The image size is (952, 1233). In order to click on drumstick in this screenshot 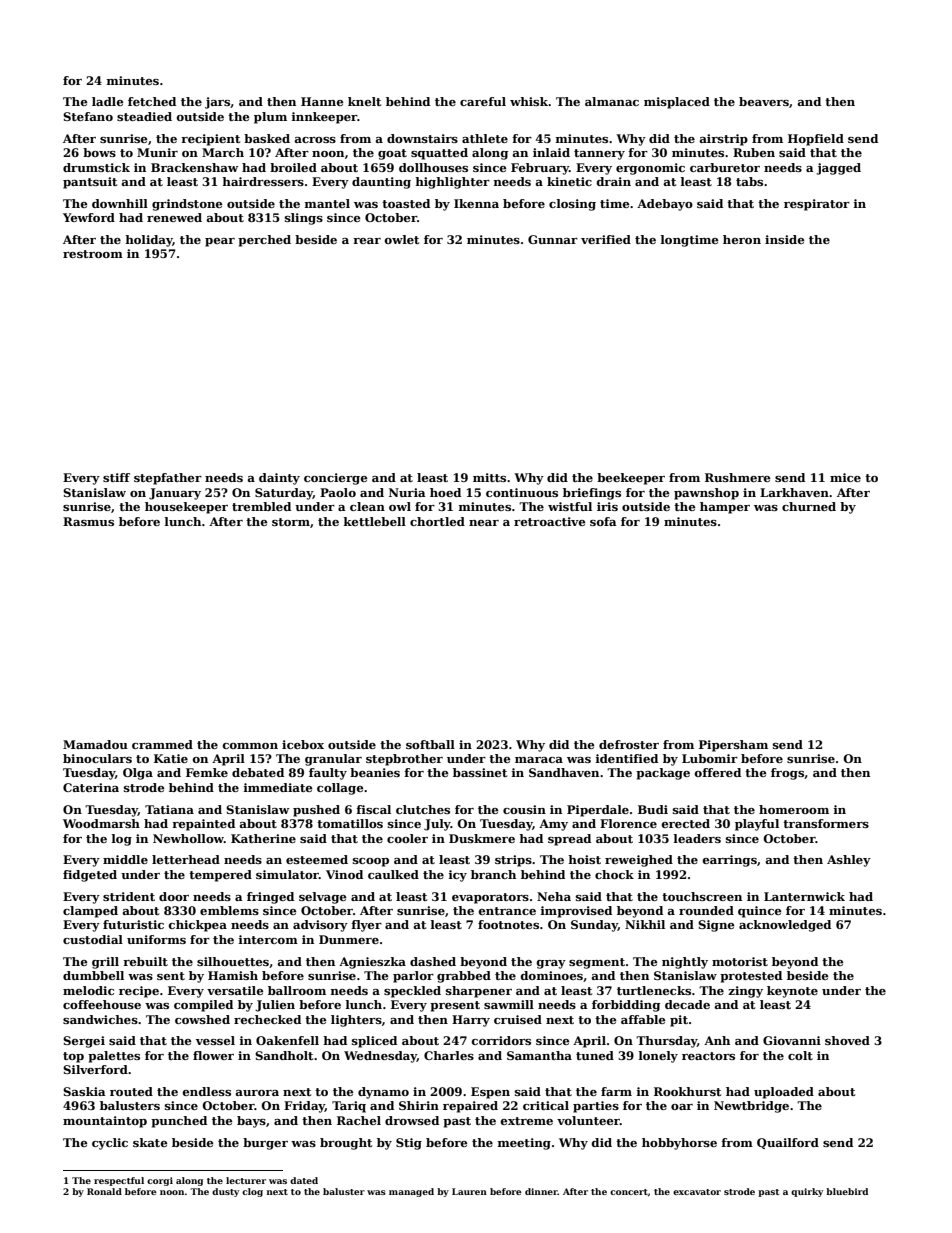, I will do `click(96, 167)`.
